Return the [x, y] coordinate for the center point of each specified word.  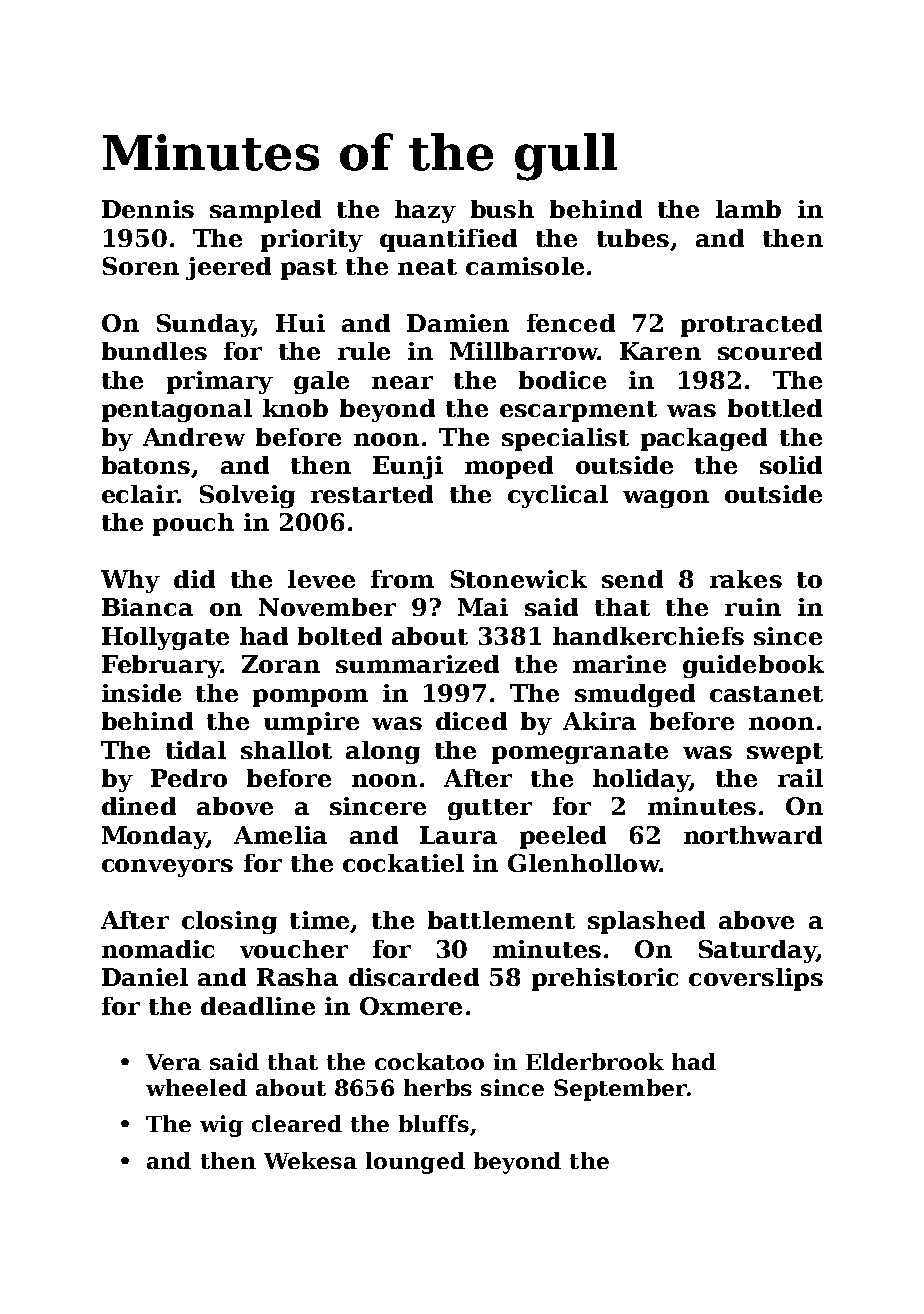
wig [221, 1126]
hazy [425, 211]
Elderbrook [595, 1061]
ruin [753, 607]
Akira [599, 721]
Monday [154, 837]
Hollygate [165, 638]
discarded [414, 977]
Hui [300, 323]
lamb [748, 209]
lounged [415, 1163]
